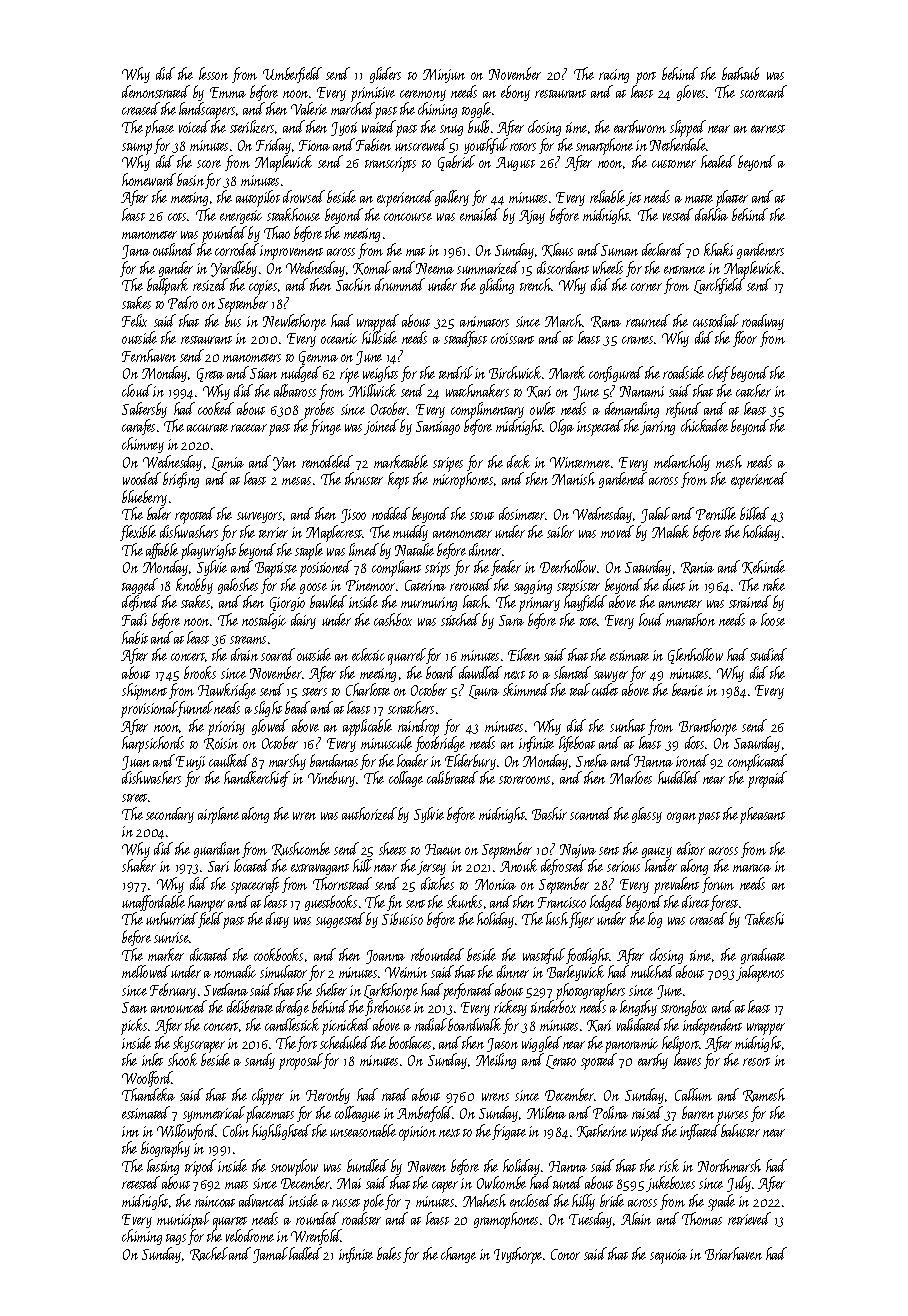 The height and width of the screenshot is (1316, 908). What do you see at coordinates (704, 425) in the screenshot?
I see `chickadee` at bounding box center [704, 425].
